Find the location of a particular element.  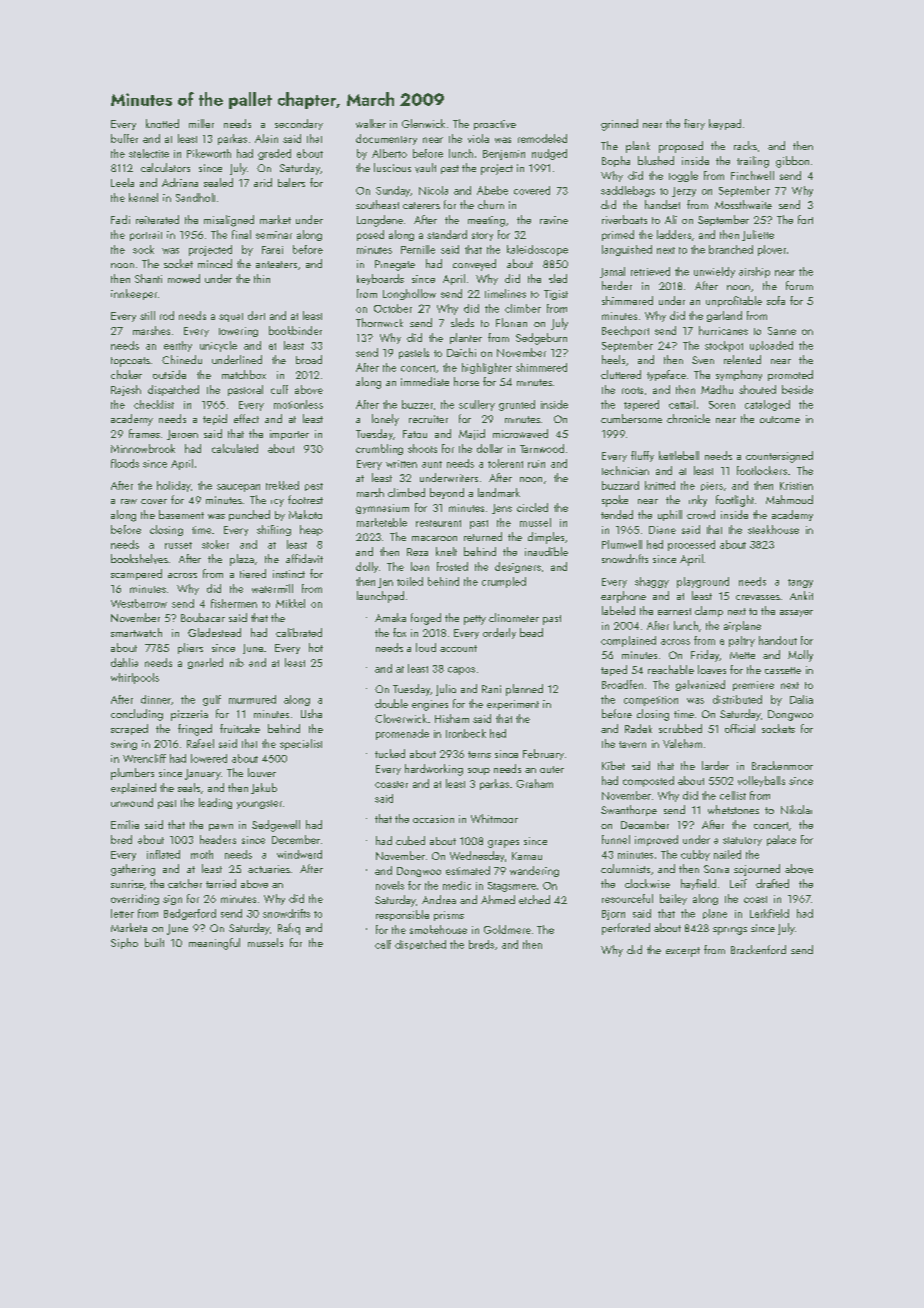

Badgerford is located at coordinates (190, 914).
